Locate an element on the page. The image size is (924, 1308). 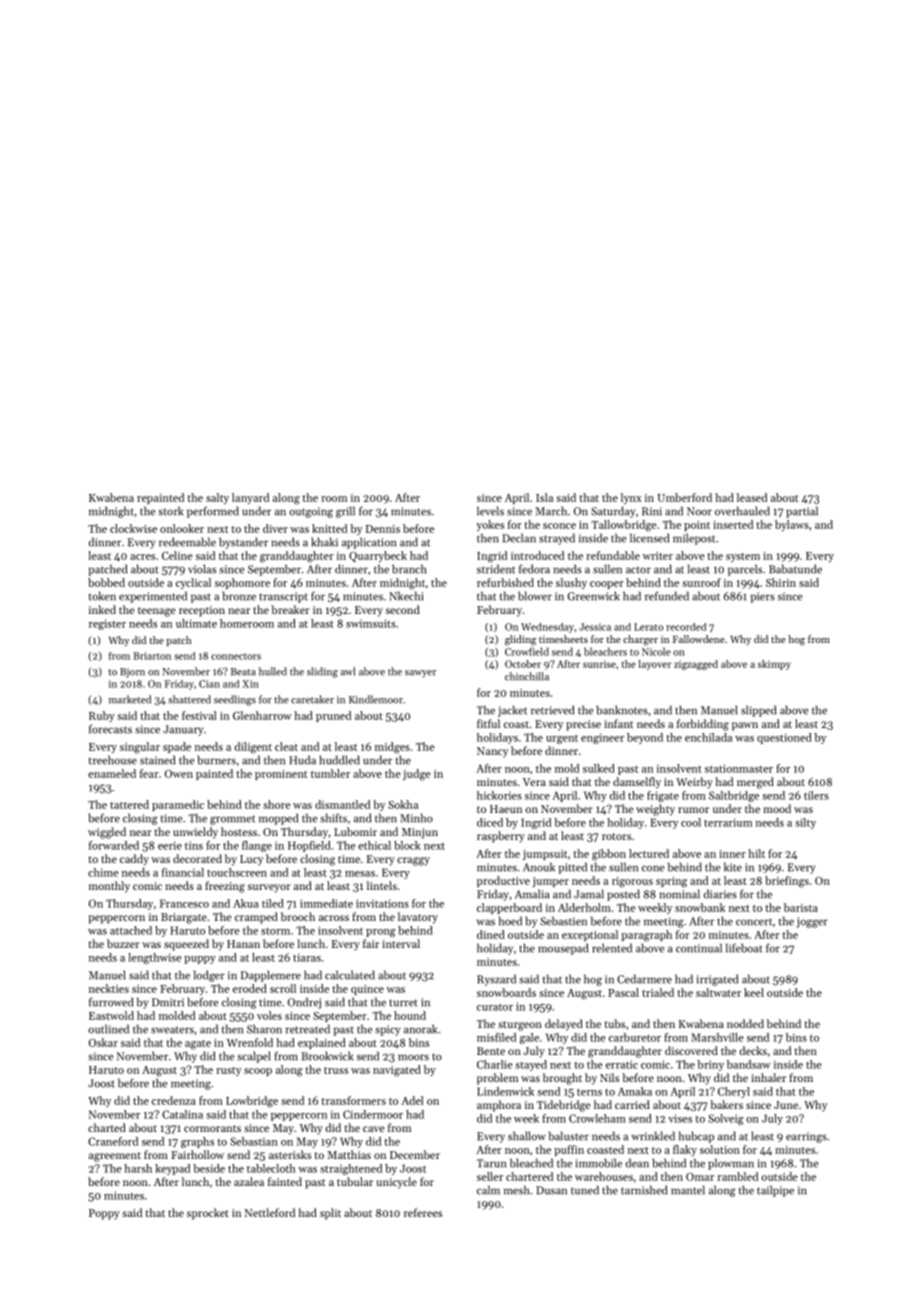
leased is located at coordinates (752, 497).
